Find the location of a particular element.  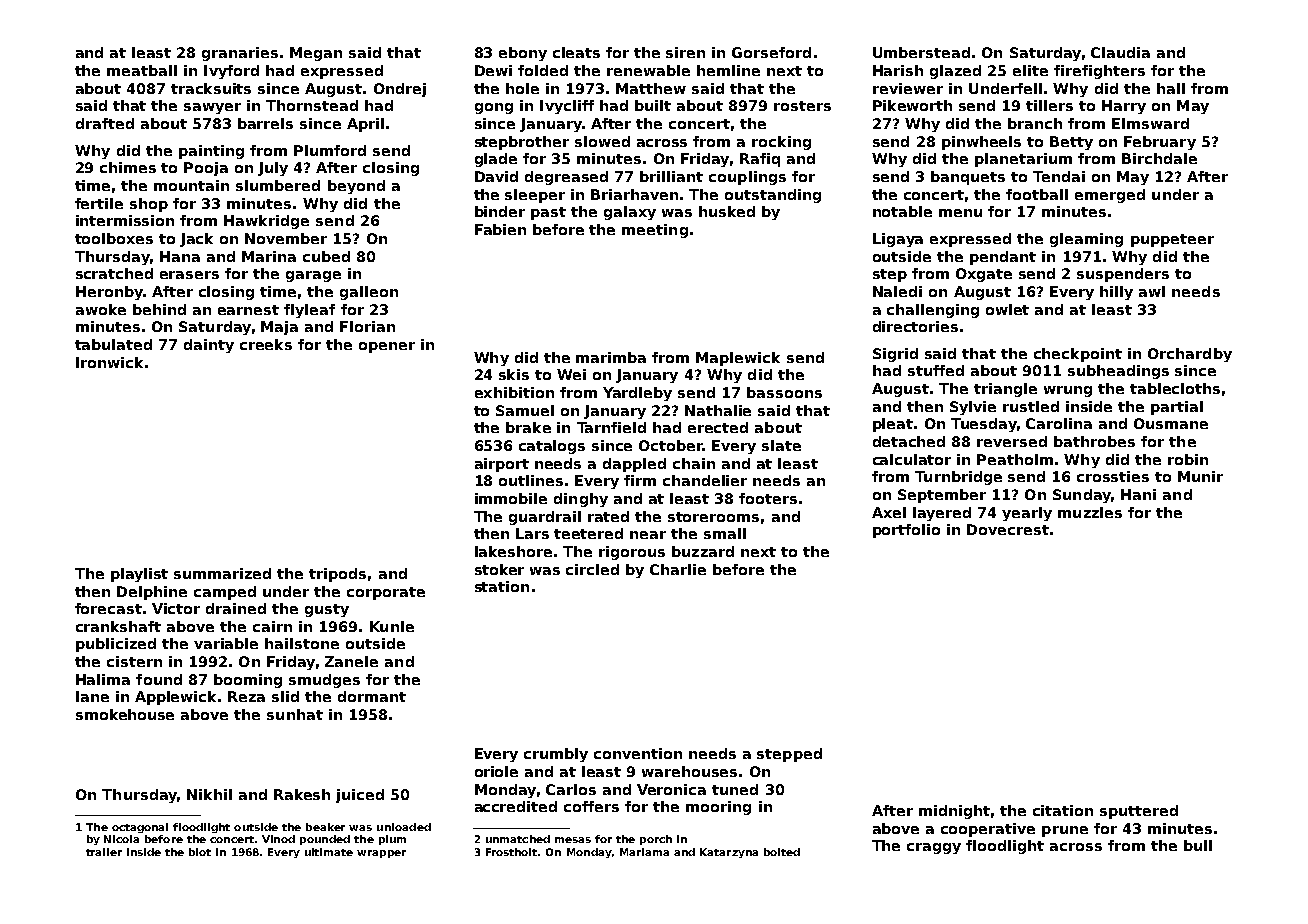

Applewick is located at coordinates (175, 698).
